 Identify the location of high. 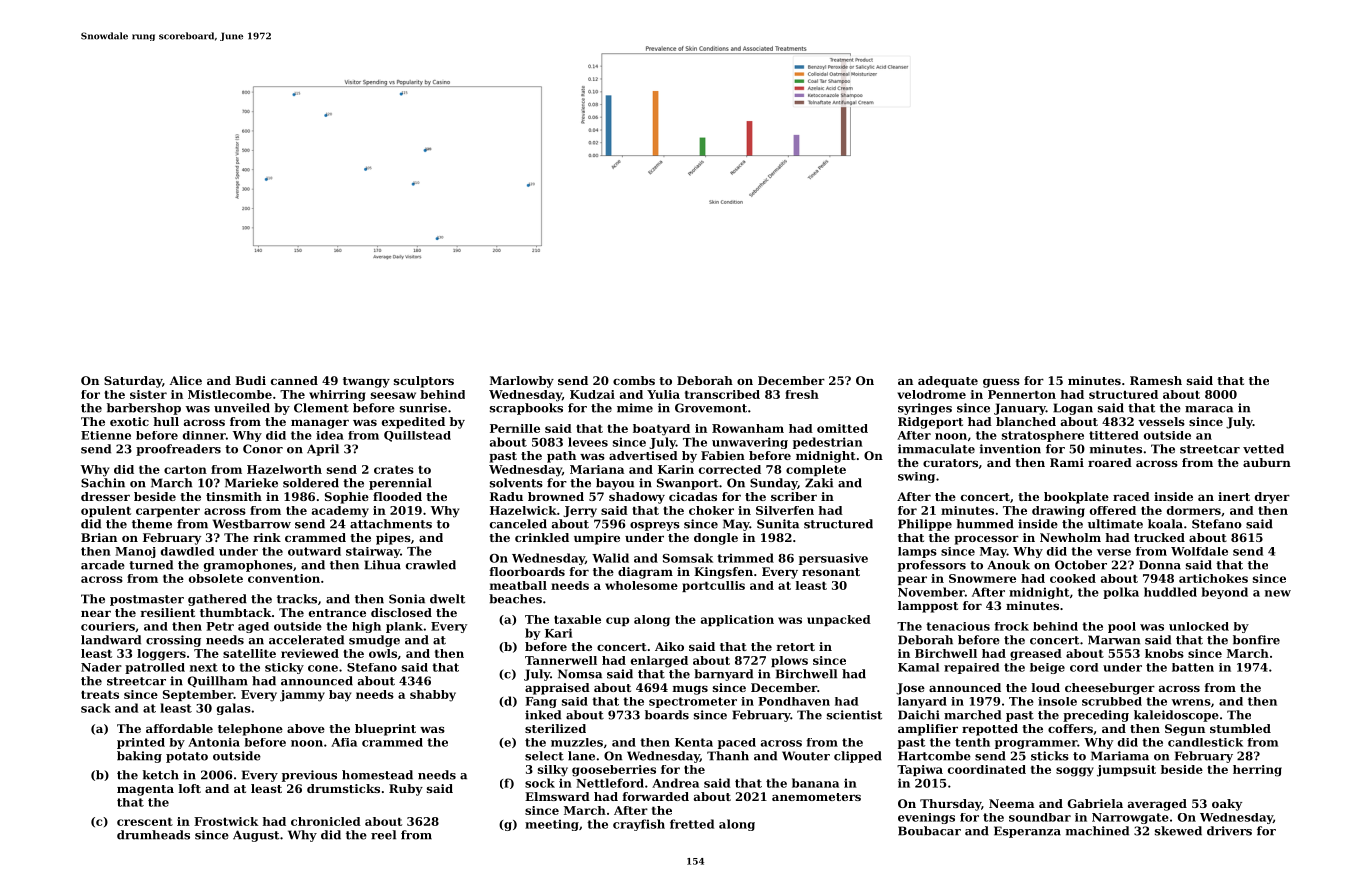
(366, 627).
